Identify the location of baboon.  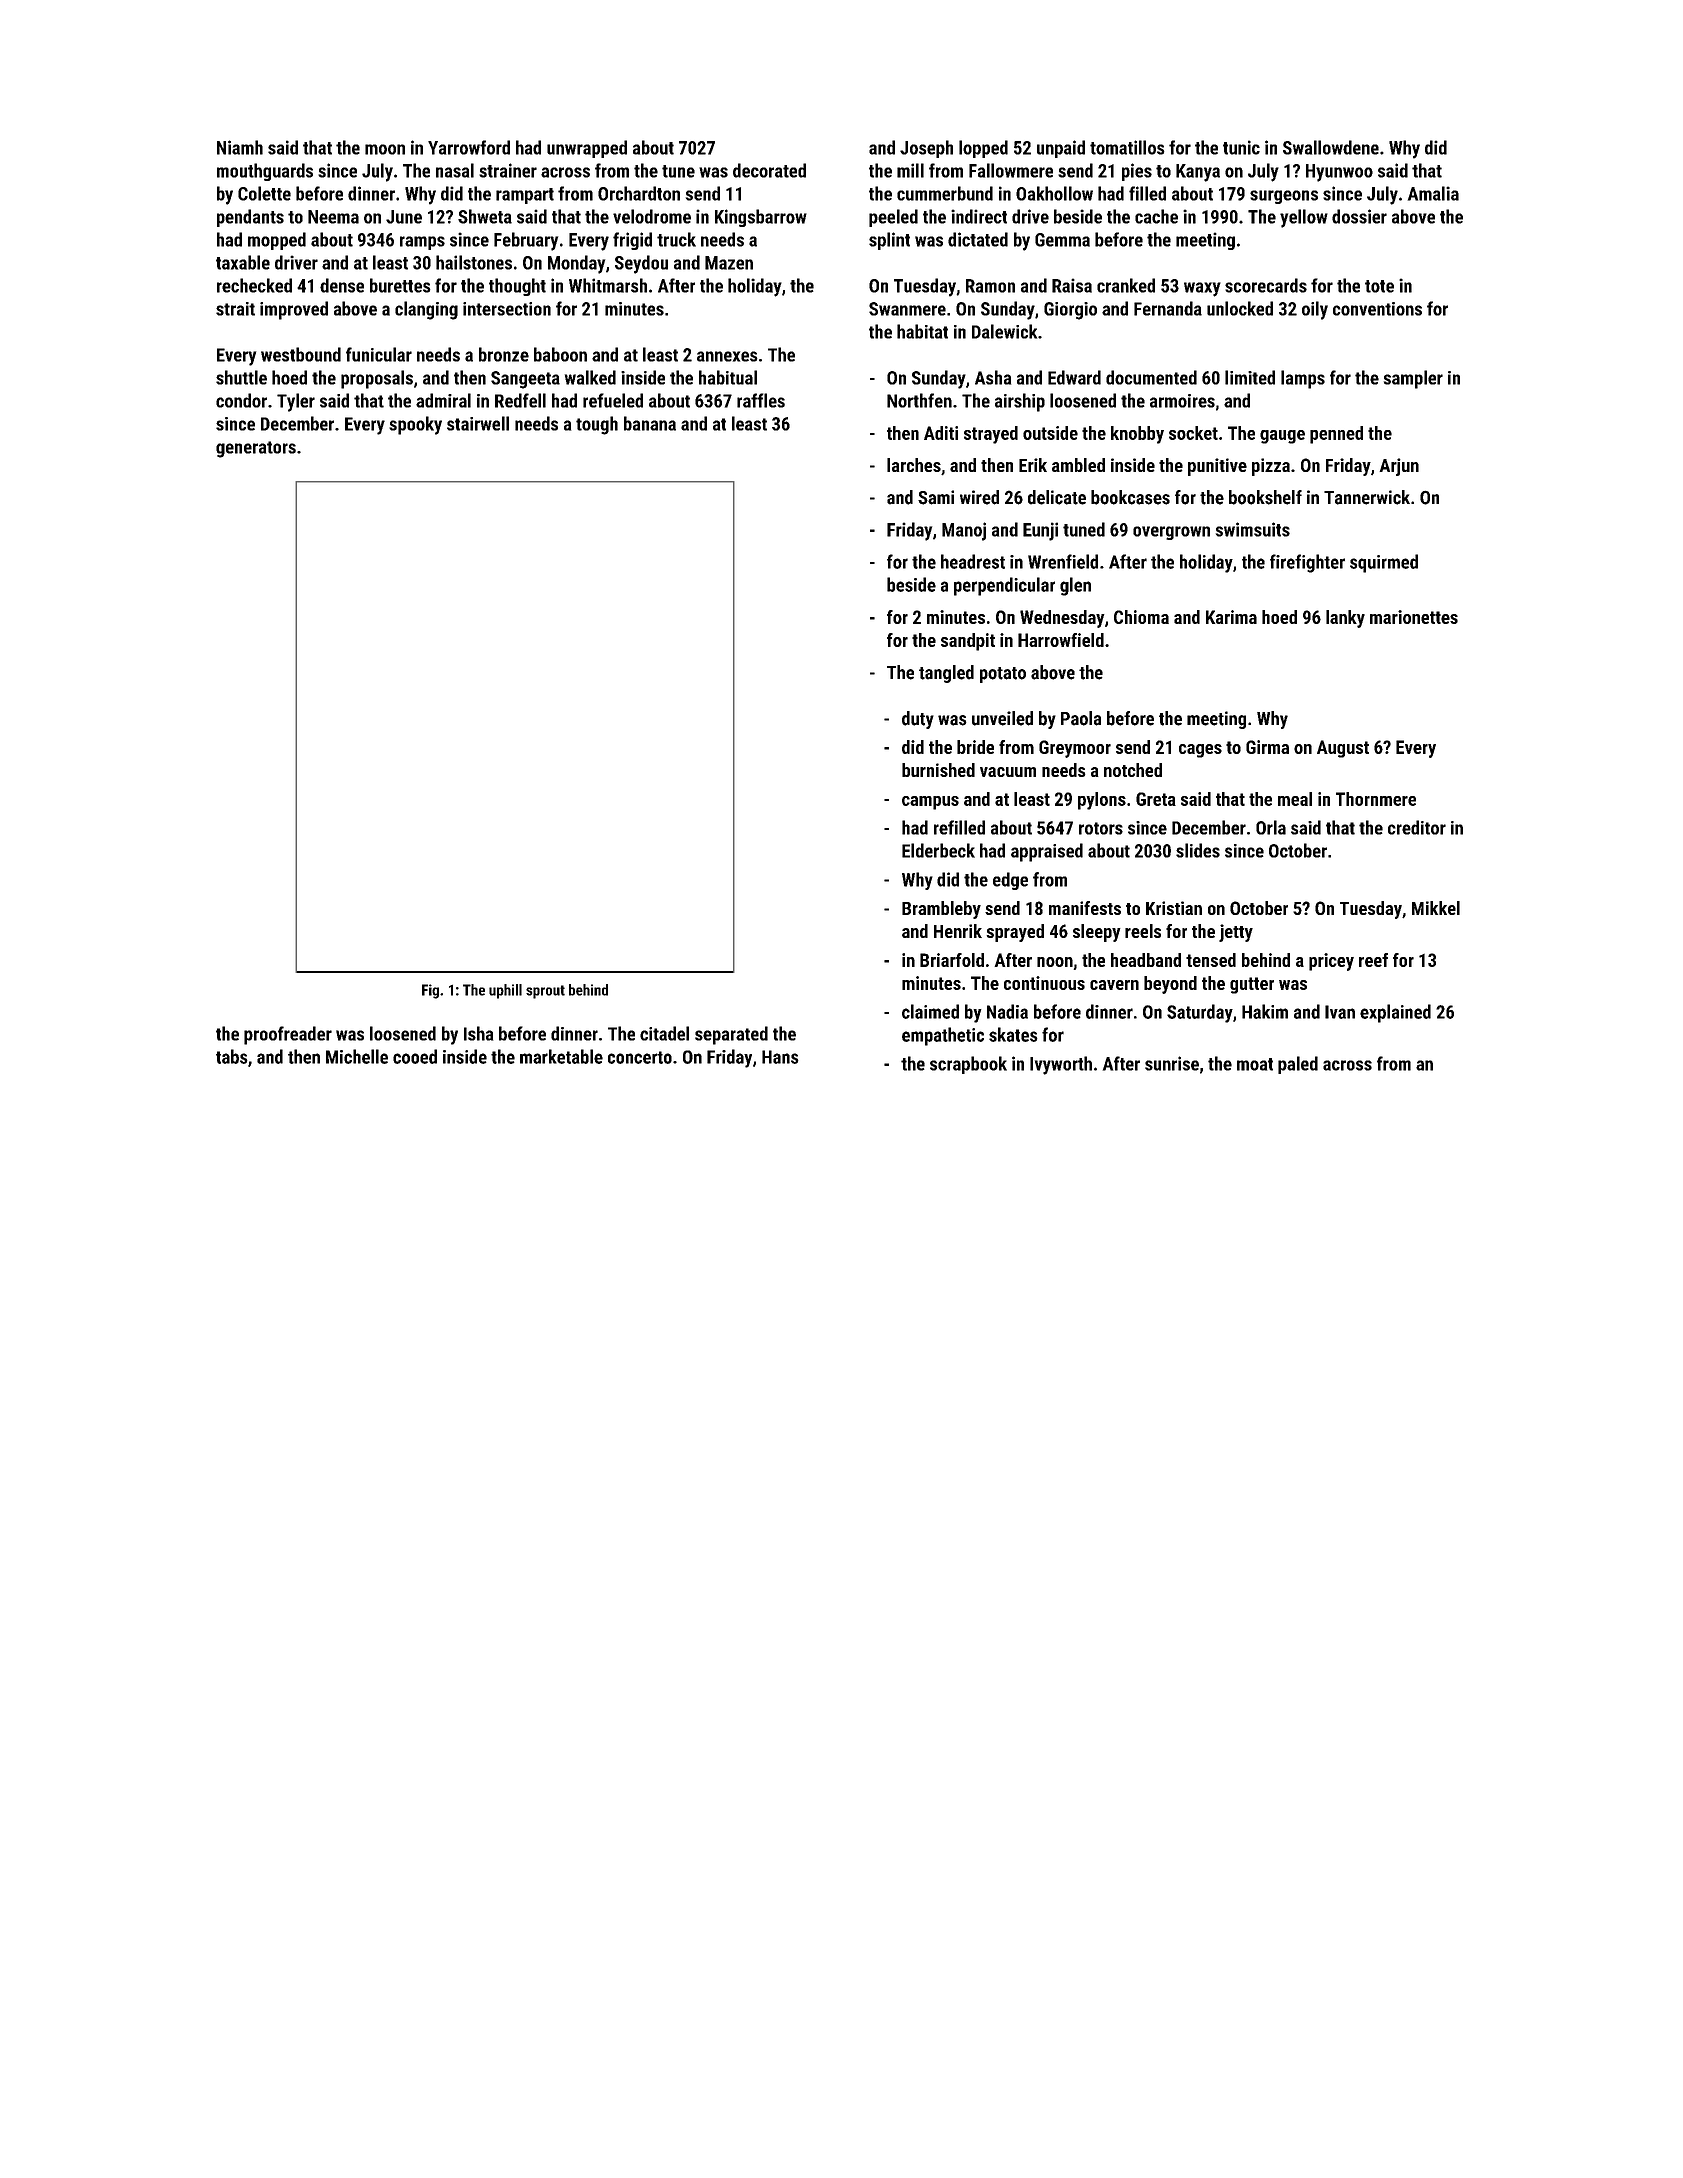
(560, 354).
